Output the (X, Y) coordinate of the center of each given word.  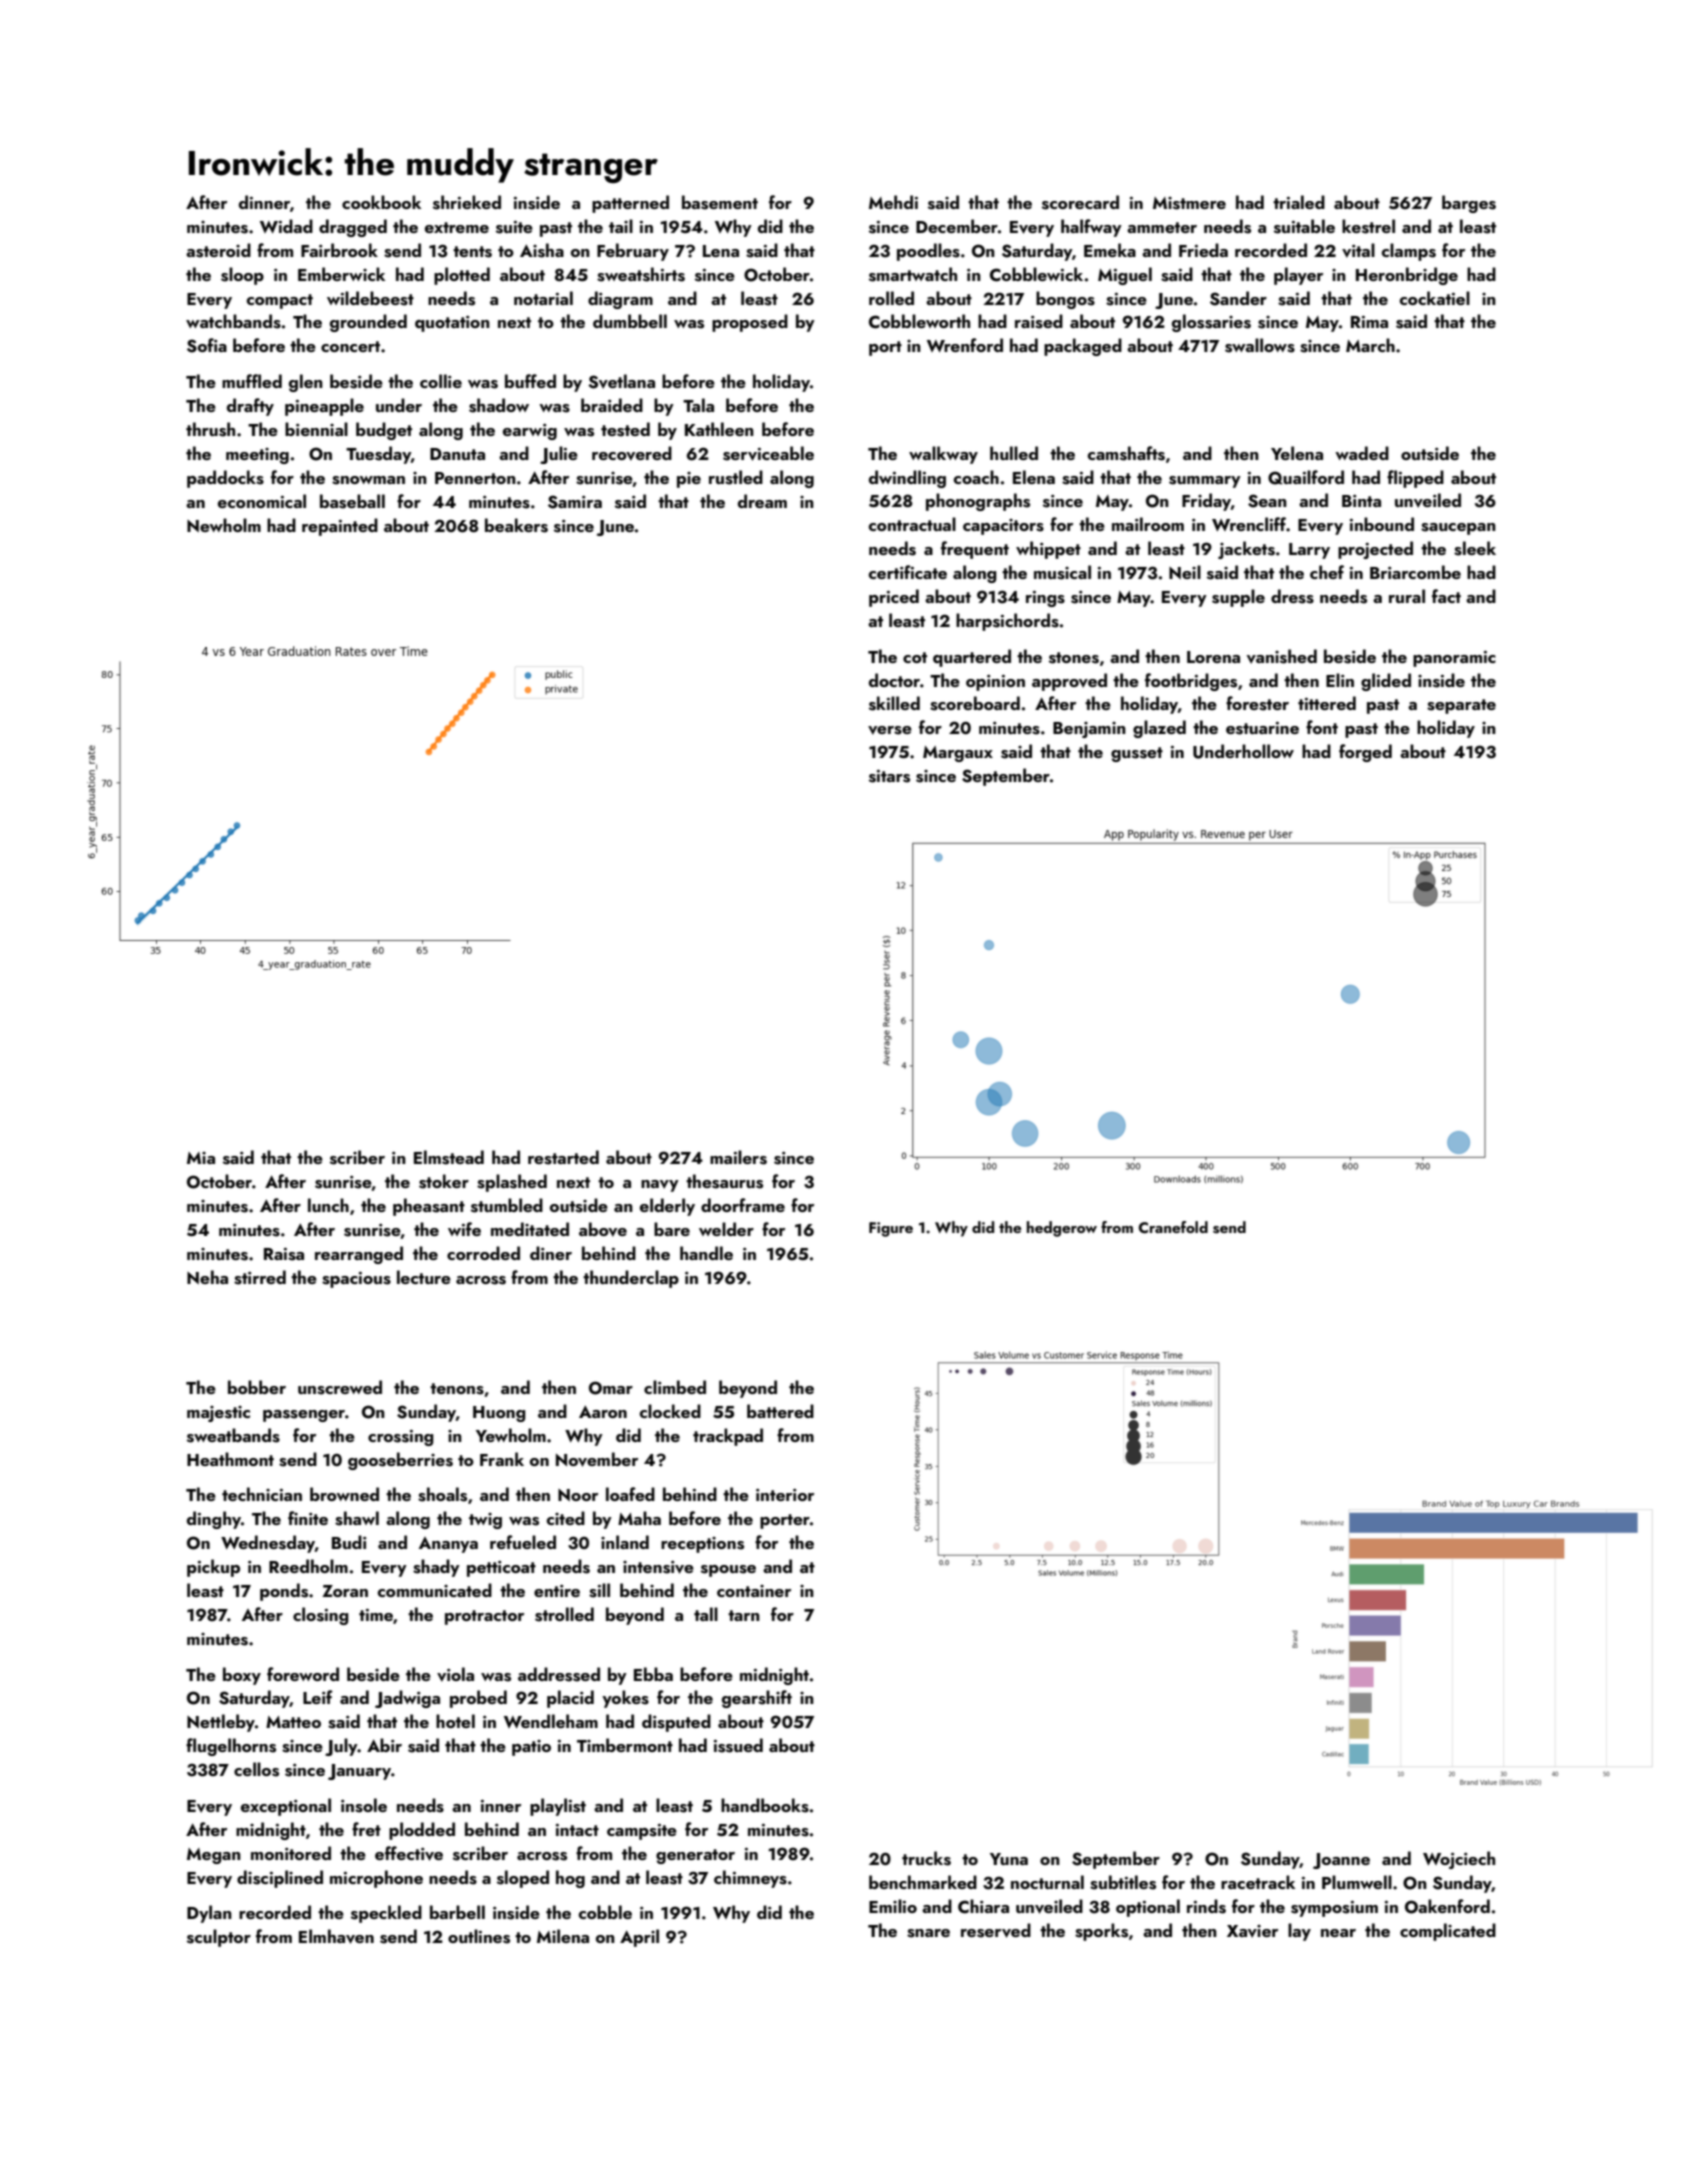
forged (1365, 753)
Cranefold (1173, 1227)
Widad (286, 226)
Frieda (1203, 250)
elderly (667, 1207)
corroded (483, 1253)
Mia (201, 1158)
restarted (563, 1157)
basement (720, 202)
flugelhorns (231, 1747)
